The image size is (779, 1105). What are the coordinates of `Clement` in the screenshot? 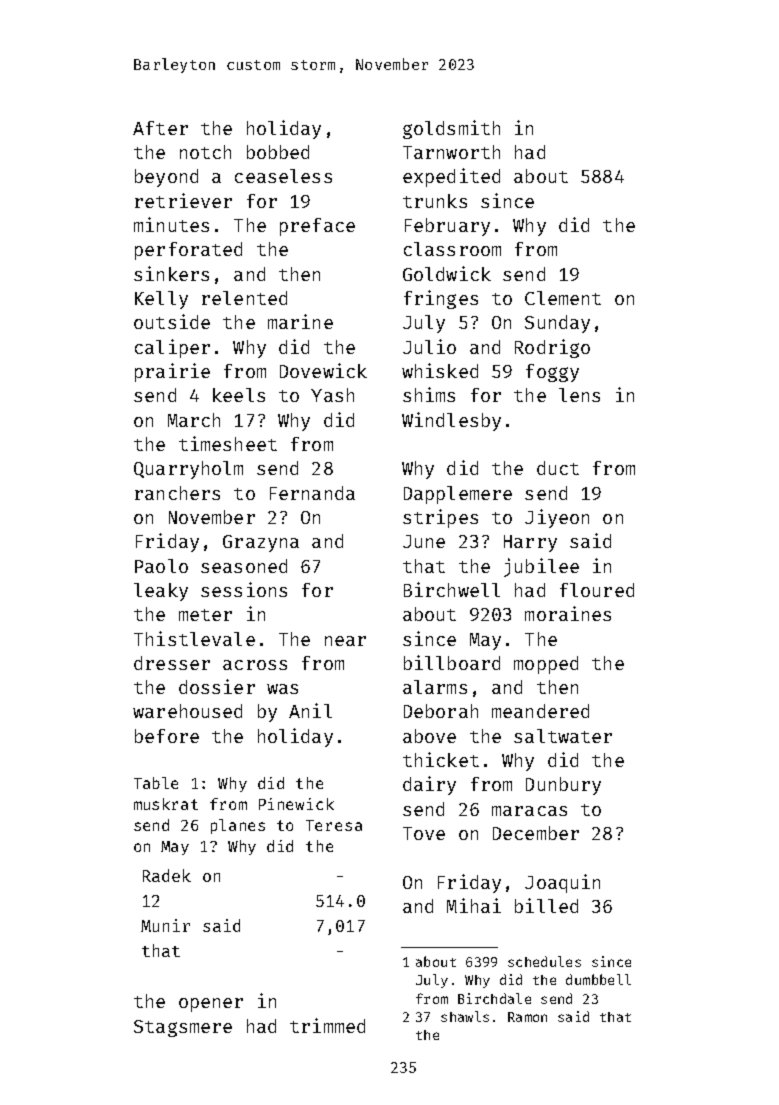 It's located at (563, 298).
